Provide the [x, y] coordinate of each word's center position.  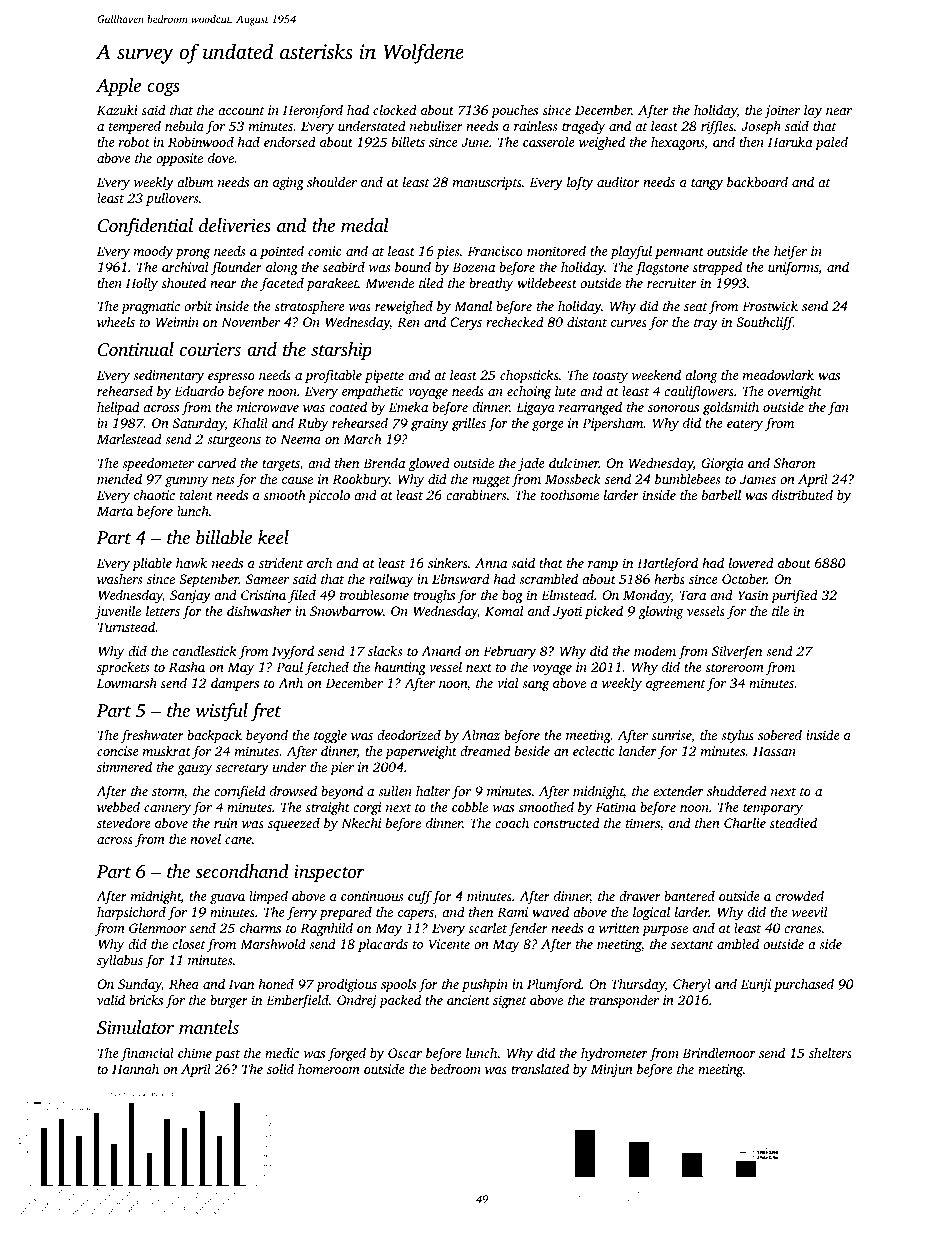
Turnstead [126, 626]
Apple [118, 87]
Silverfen [737, 652]
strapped [717, 268]
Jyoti [567, 612]
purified [794, 596]
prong [192, 254]
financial [147, 1054]
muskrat [167, 751]
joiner [782, 111]
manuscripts [487, 183]
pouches [514, 111]
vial [507, 682]
